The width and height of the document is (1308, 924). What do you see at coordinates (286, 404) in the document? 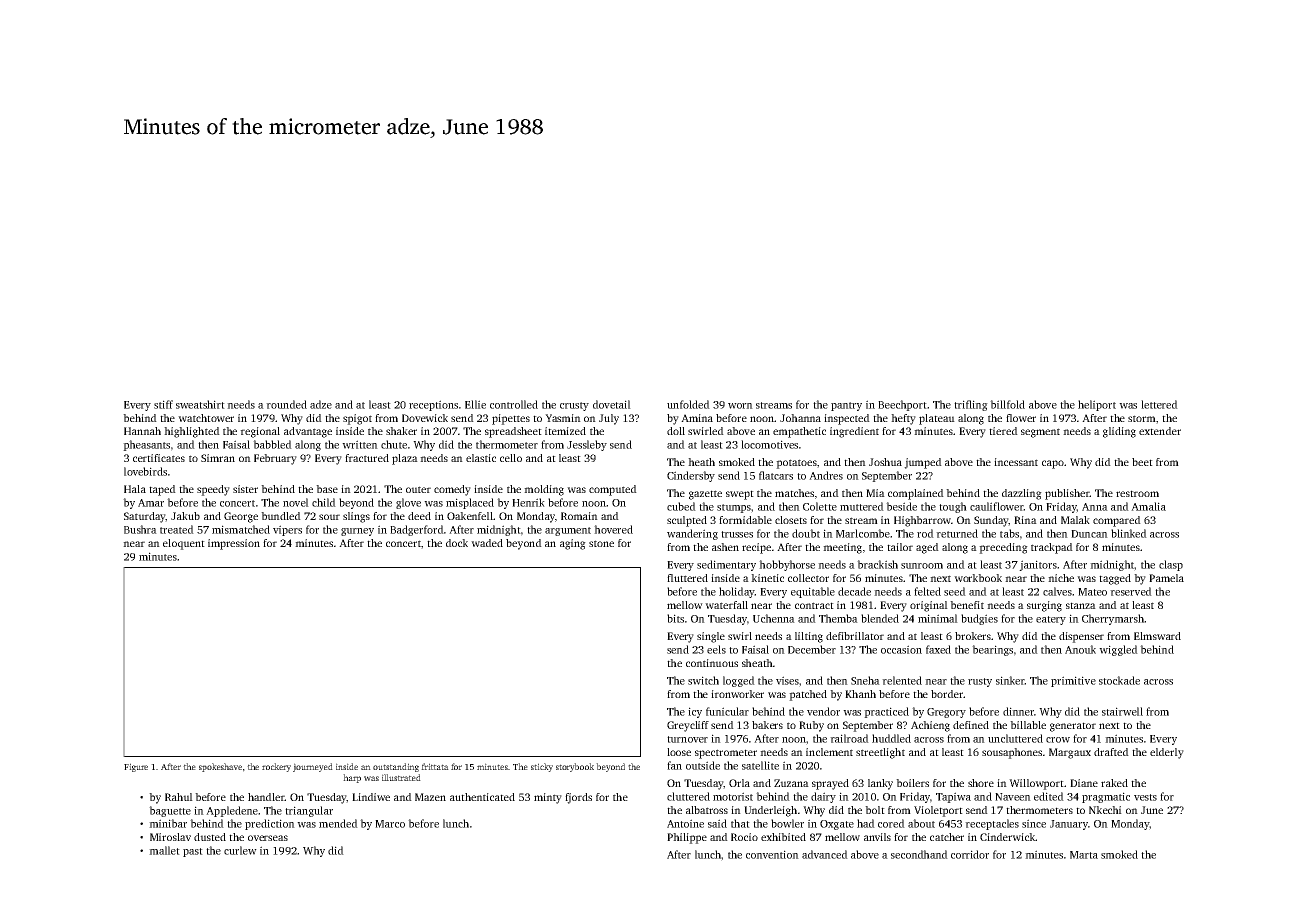
I see `rounded` at bounding box center [286, 404].
